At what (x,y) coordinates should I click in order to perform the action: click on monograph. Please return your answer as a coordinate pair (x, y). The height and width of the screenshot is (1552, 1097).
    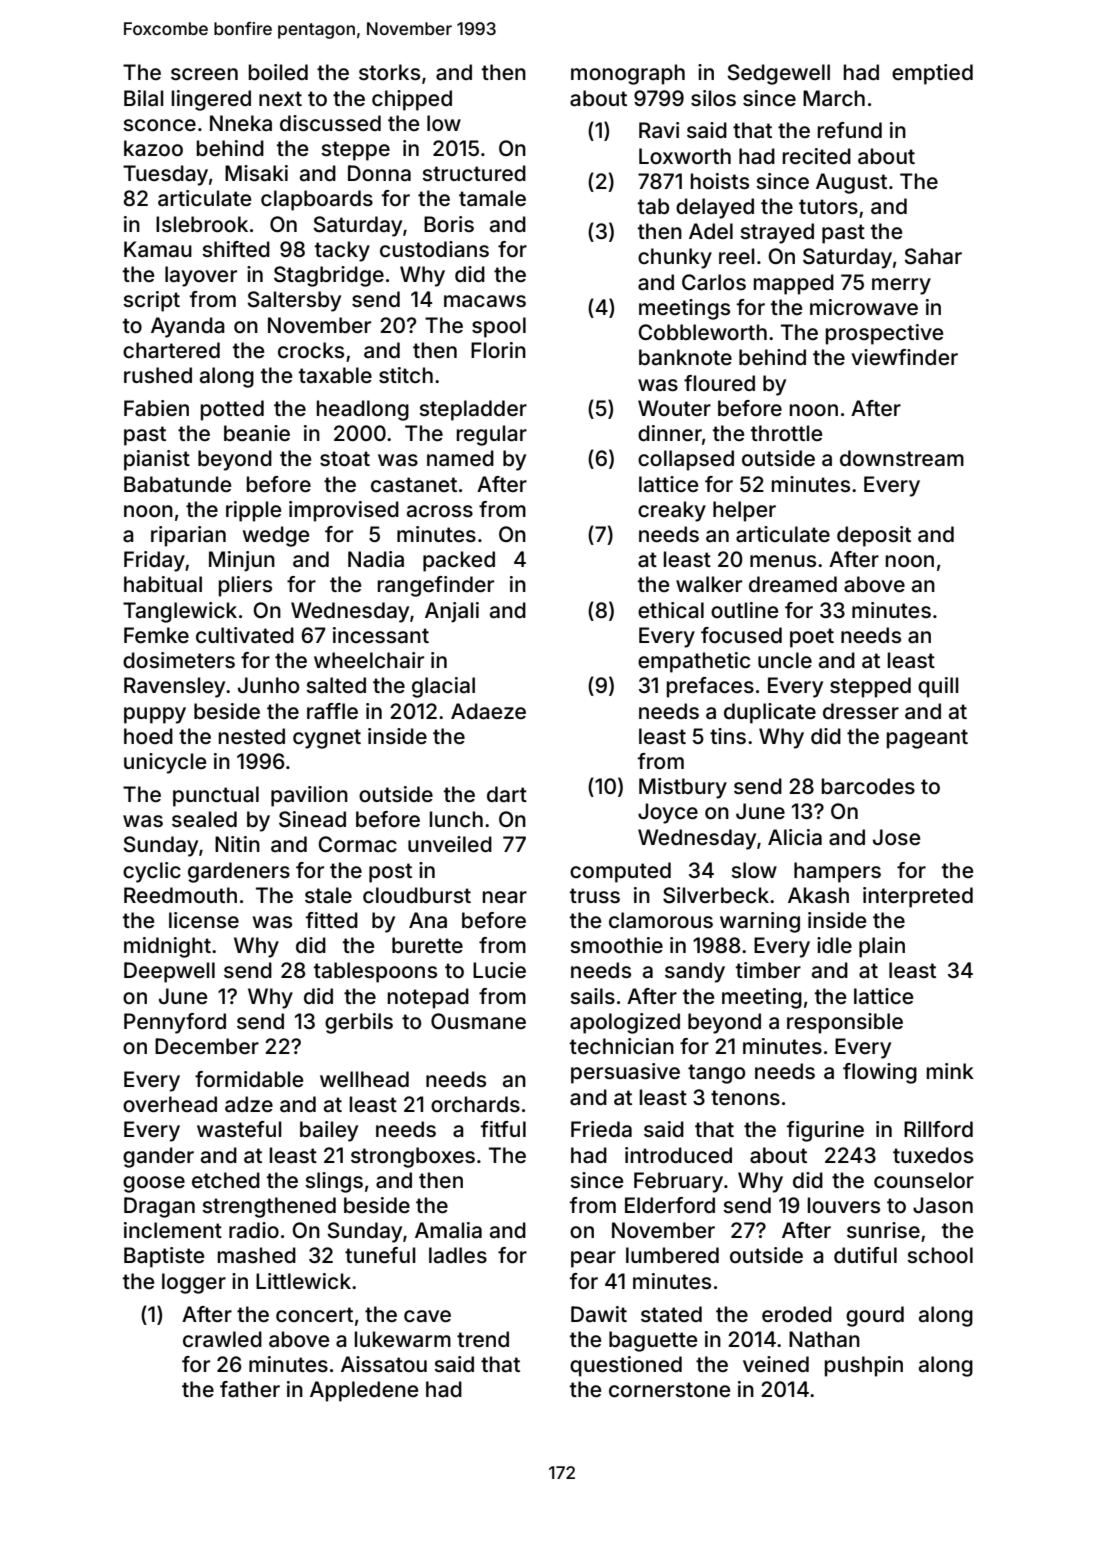
    Looking at the image, I should click on (628, 74).
